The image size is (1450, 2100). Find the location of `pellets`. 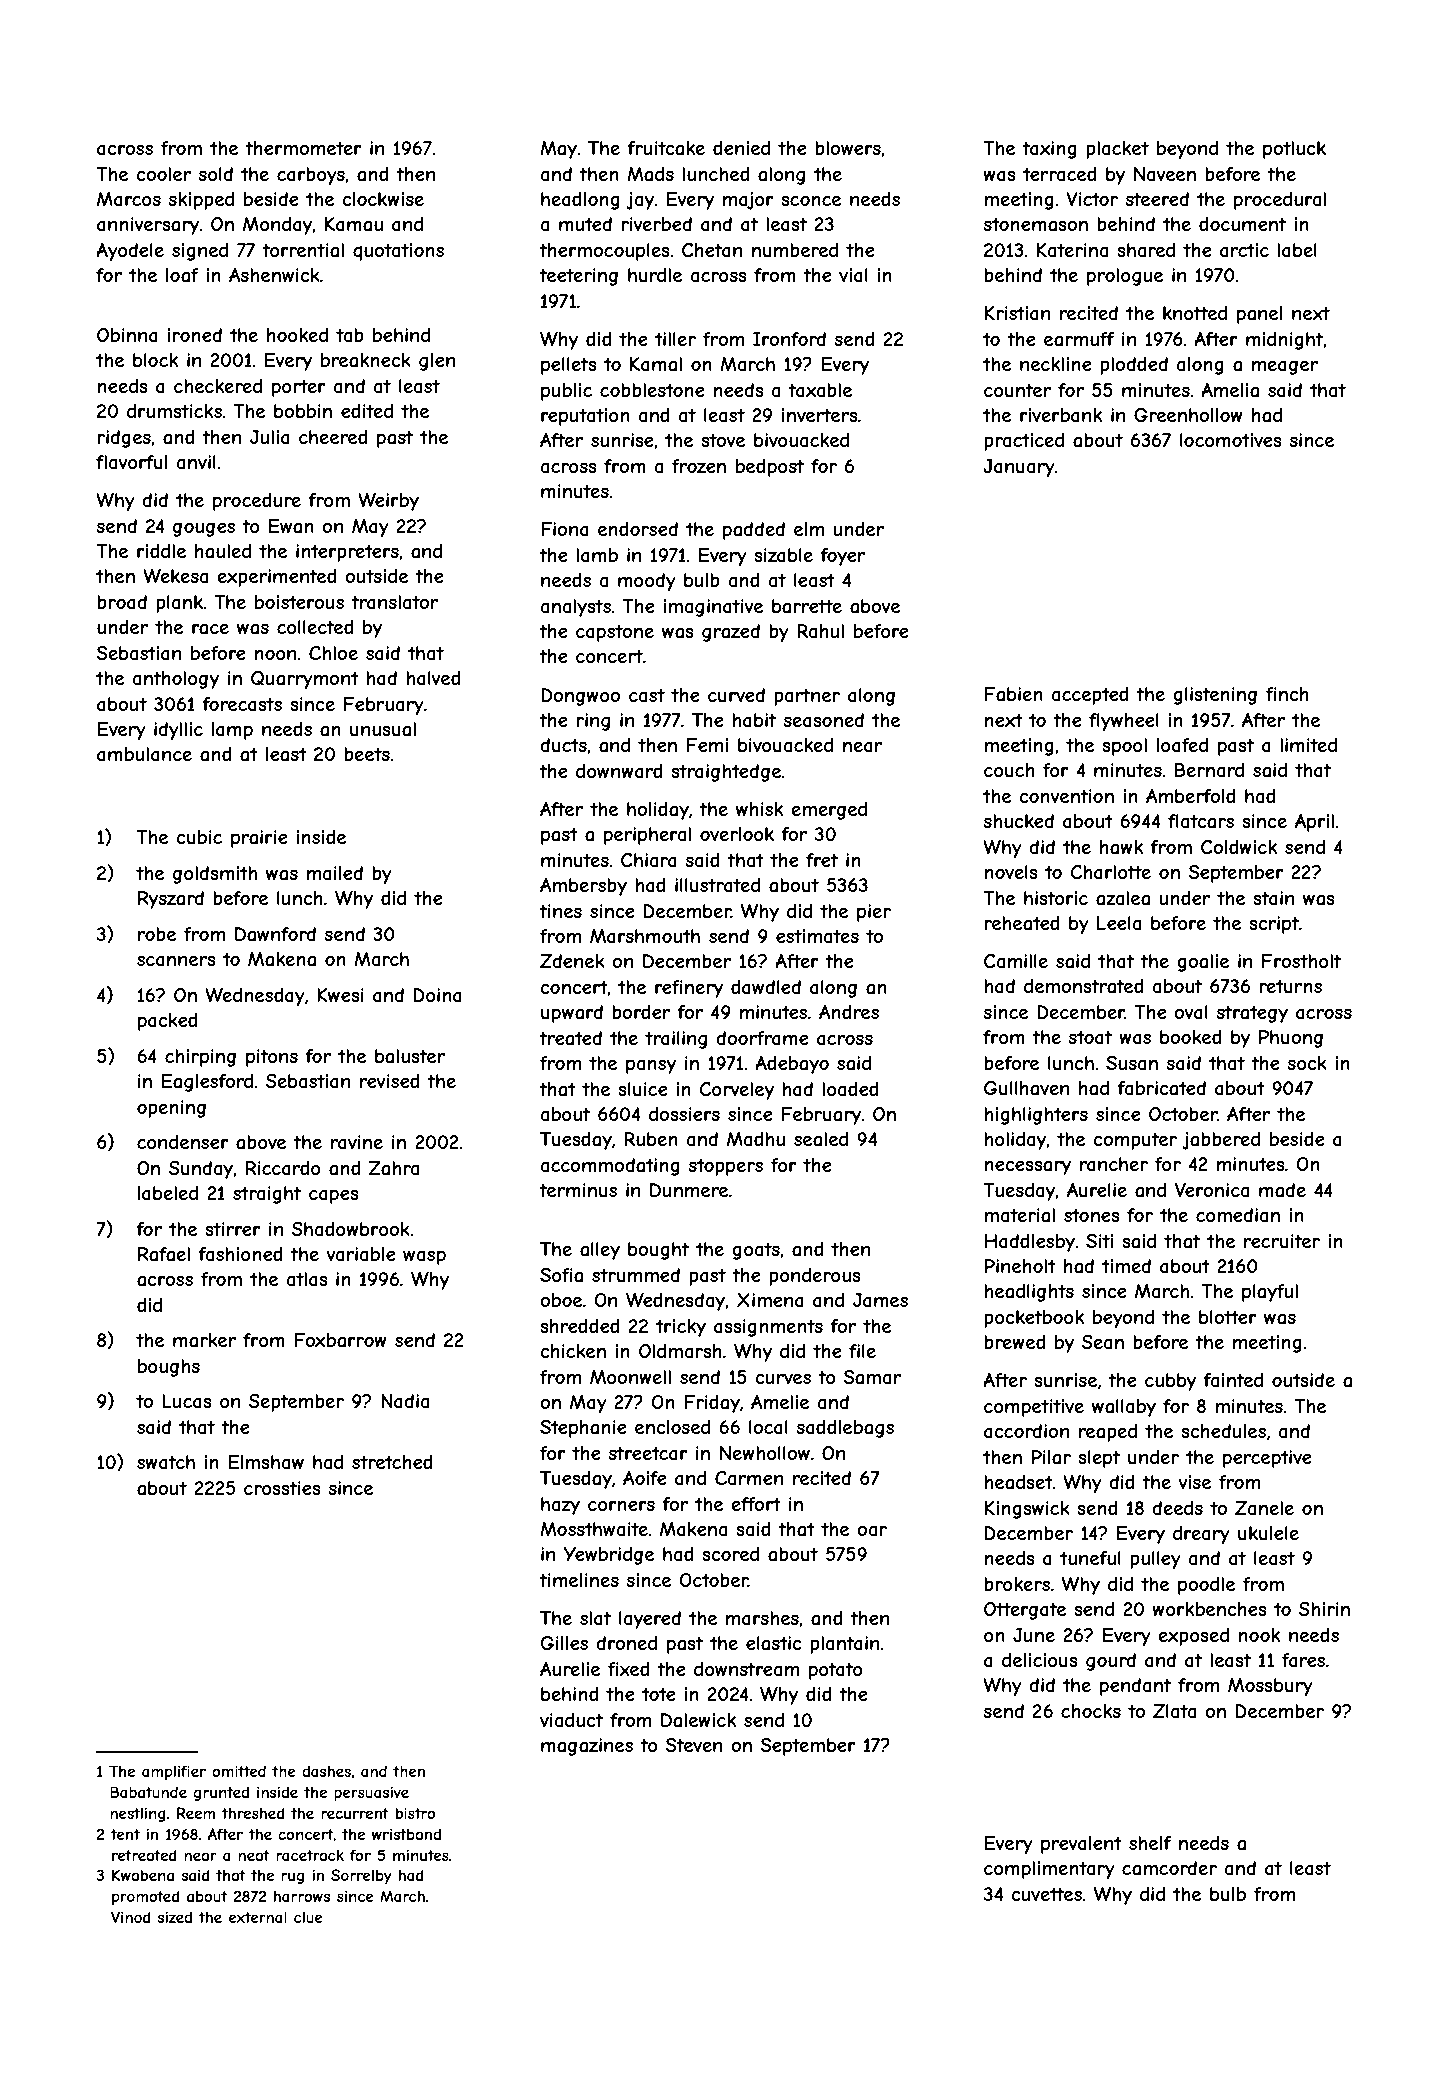

pellets is located at coordinates (569, 366).
